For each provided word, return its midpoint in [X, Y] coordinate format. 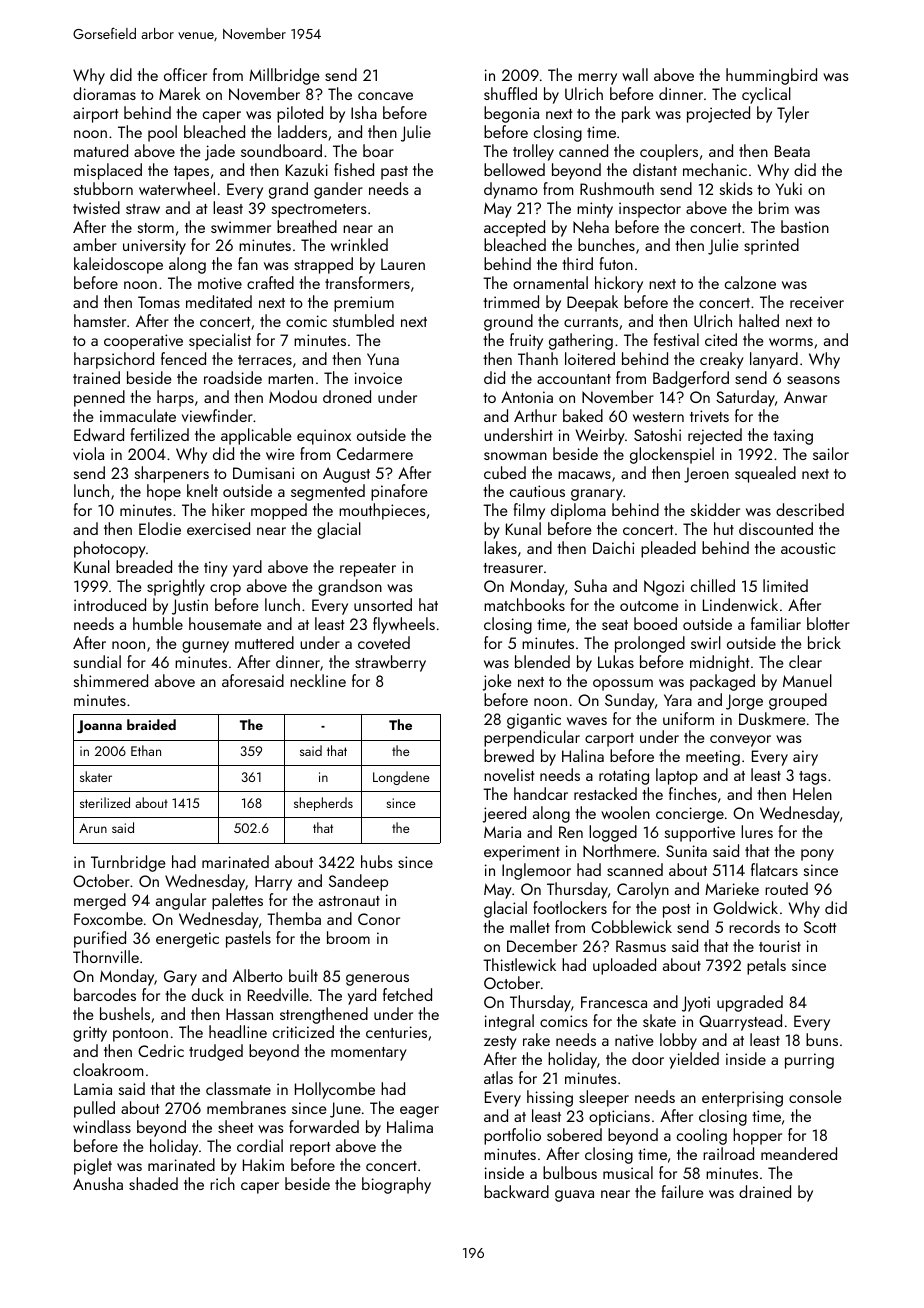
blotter [828, 623]
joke [497, 682]
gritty [90, 1034]
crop [225, 590]
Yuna [383, 359]
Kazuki [307, 169]
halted [759, 320]
